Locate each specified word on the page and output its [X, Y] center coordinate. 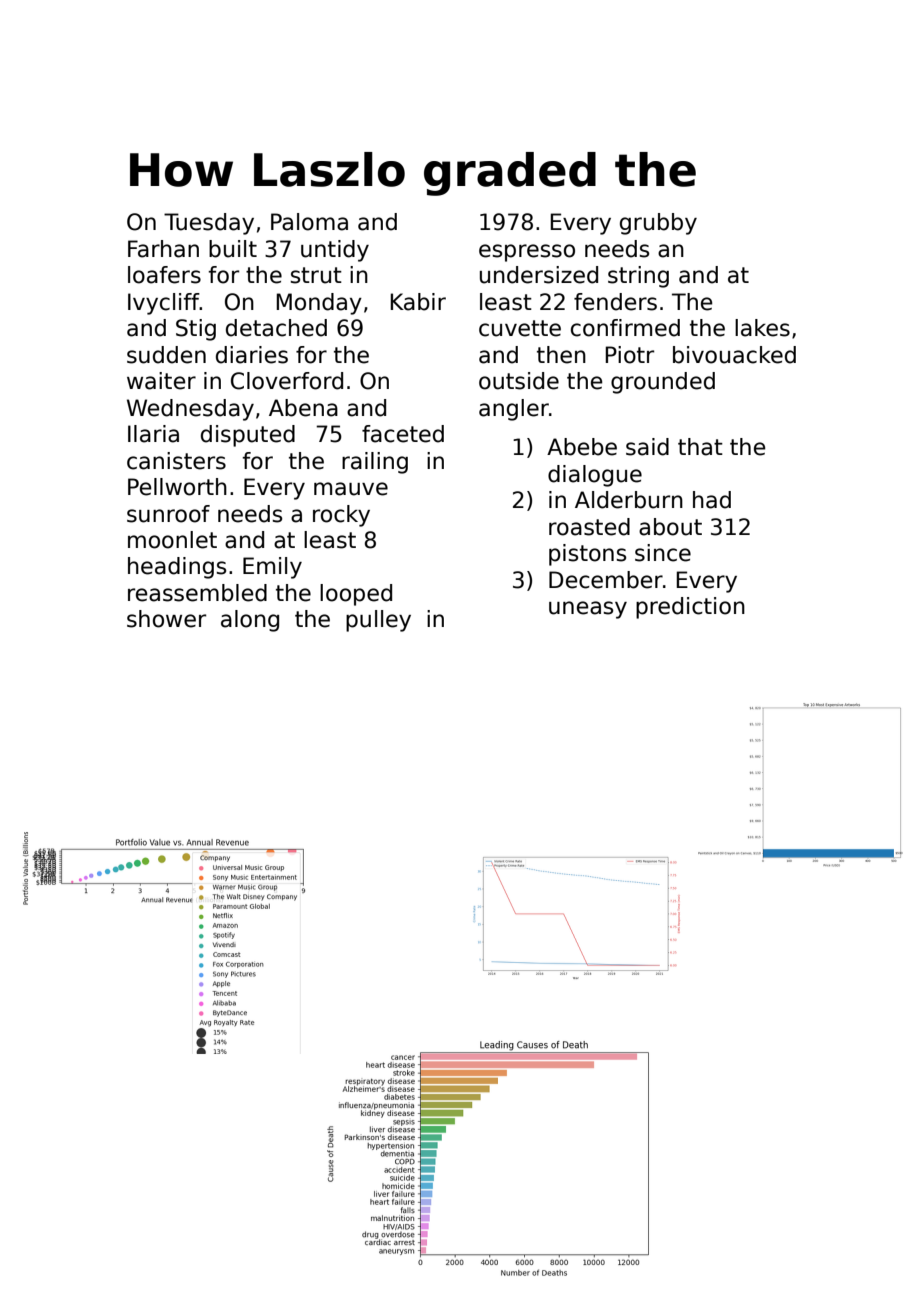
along [250, 621]
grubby [658, 224]
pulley [378, 621]
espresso [527, 253]
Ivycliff [164, 304]
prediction [690, 608]
